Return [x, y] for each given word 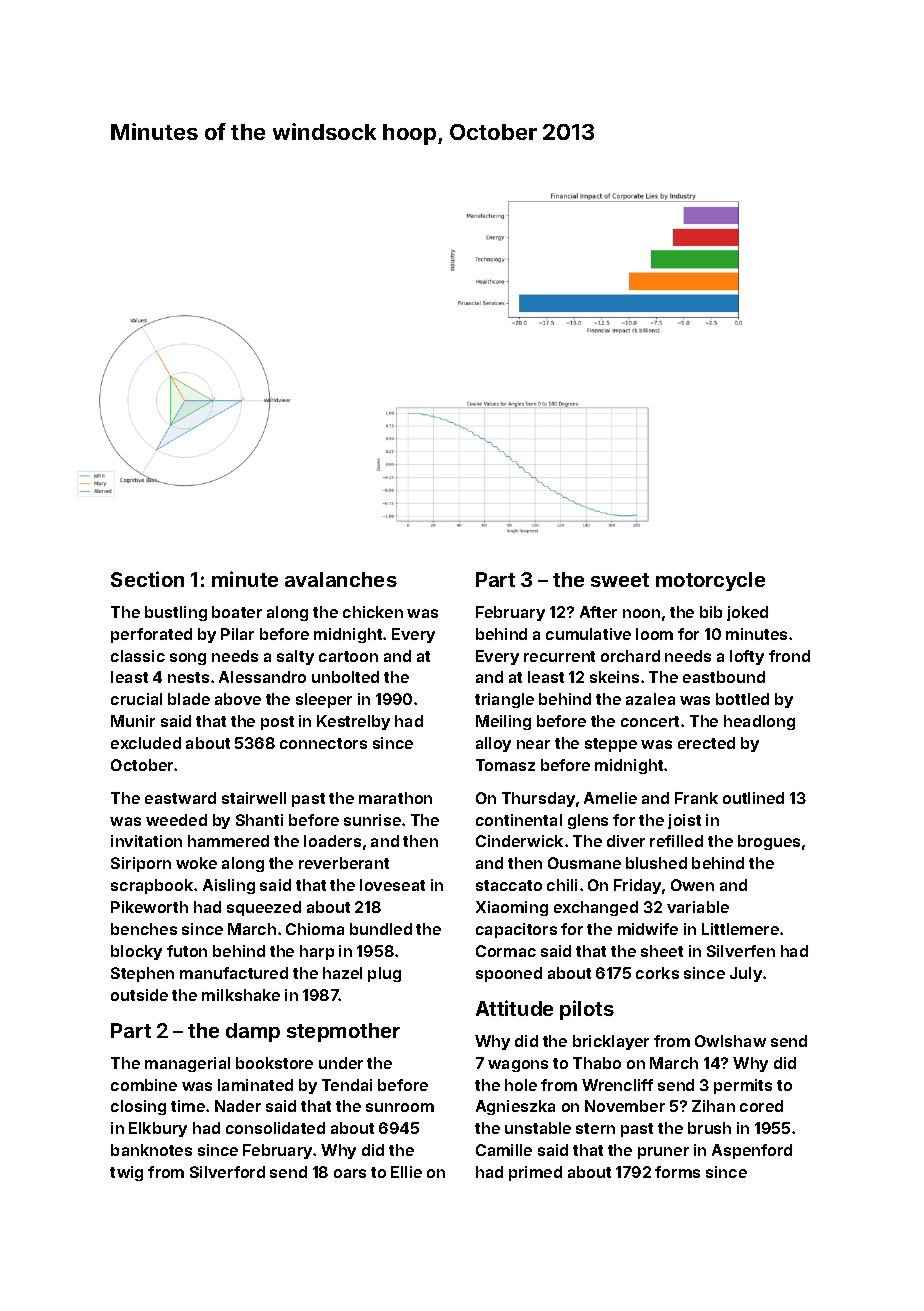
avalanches [341, 579]
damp [253, 1032]
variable [698, 907]
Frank [696, 798]
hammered [228, 841]
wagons [518, 1066]
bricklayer [611, 1042]
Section [147, 579]
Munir [133, 721]
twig [126, 1173]
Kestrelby [353, 722]
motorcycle [710, 581]
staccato [509, 885]
